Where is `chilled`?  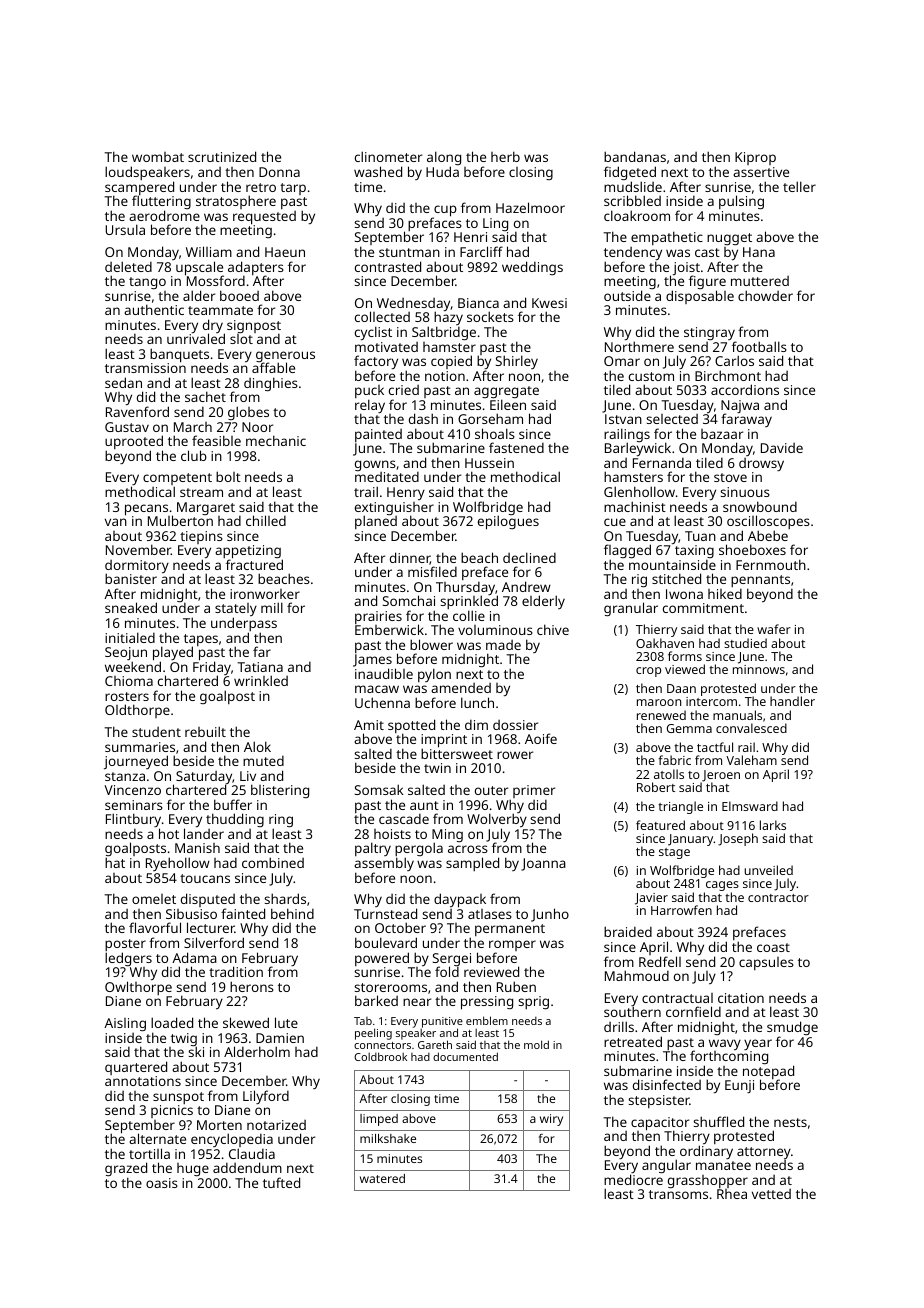
chilled is located at coordinates (266, 520).
